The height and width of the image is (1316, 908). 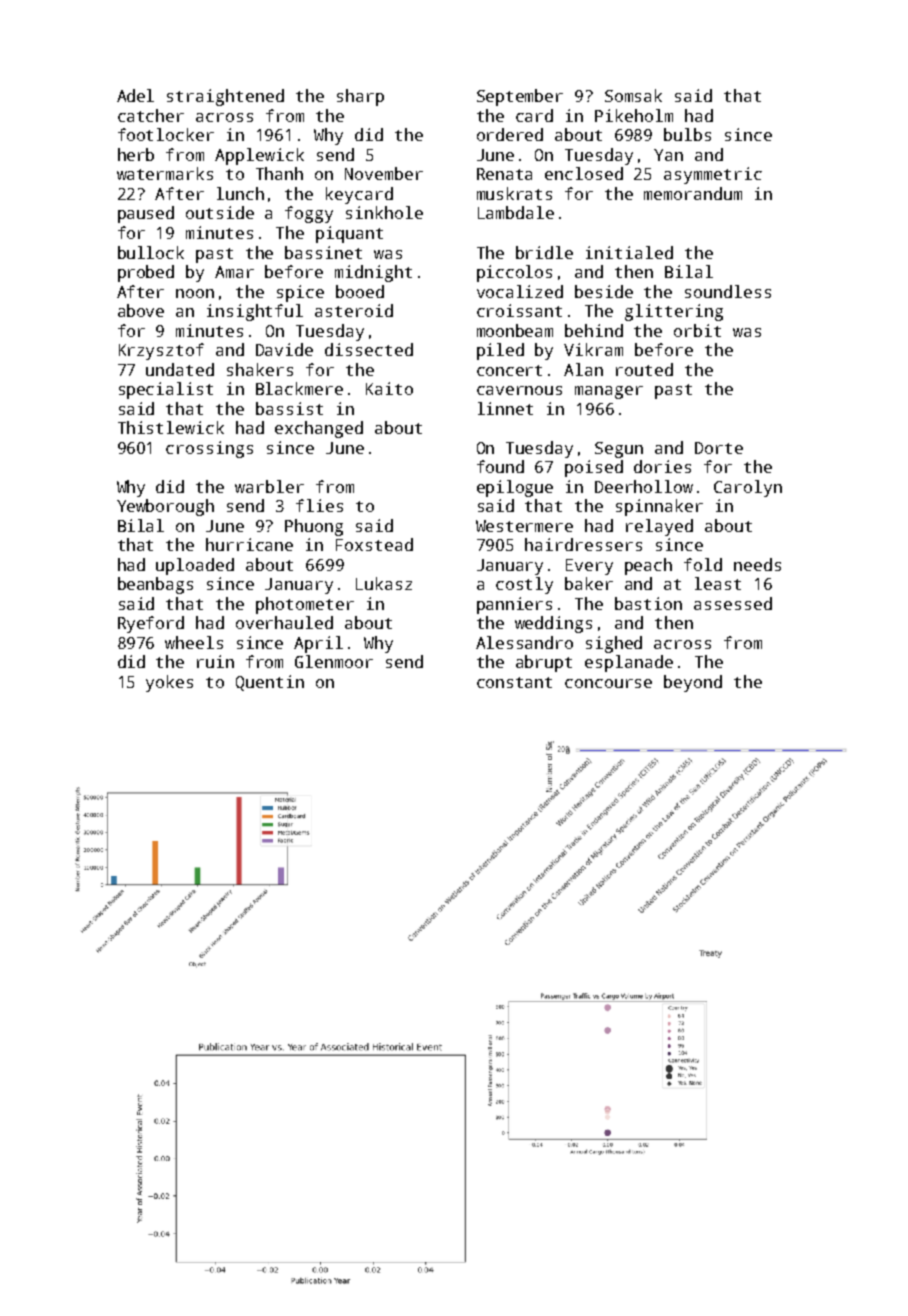 What do you see at coordinates (629, 252) in the image?
I see `initialed` at bounding box center [629, 252].
